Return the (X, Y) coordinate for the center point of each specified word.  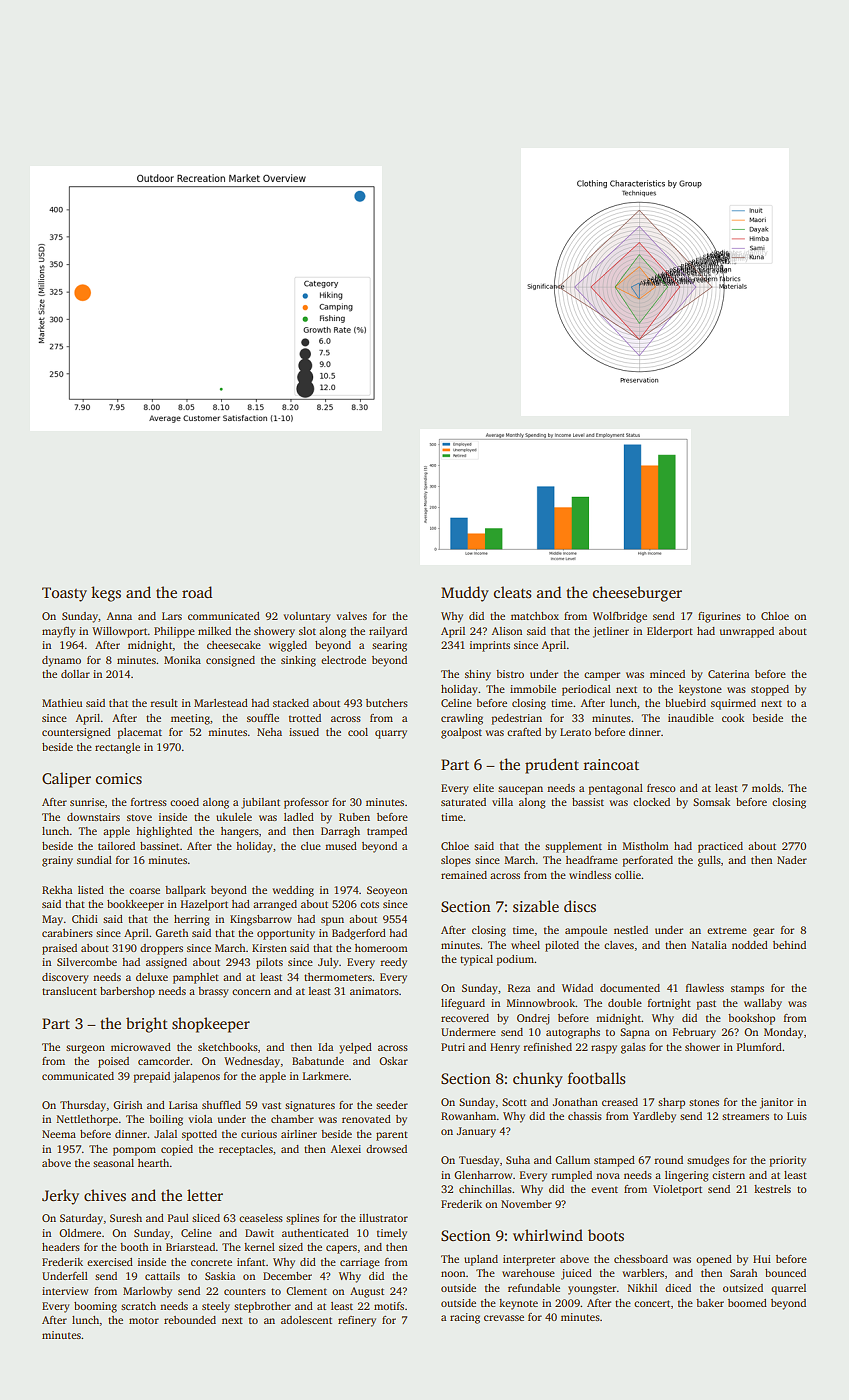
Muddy (465, 594)
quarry (391, 734)
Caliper (66, 780)
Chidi (85, 919)
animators (374, 991)
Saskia (220, 1276)
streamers (745, 1116)
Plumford (759, 1047)
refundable (534, 1288)
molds (766, 788)
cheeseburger (637, 594)
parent (392, 1136)
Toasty (64, 594)
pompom (134, 1151)
